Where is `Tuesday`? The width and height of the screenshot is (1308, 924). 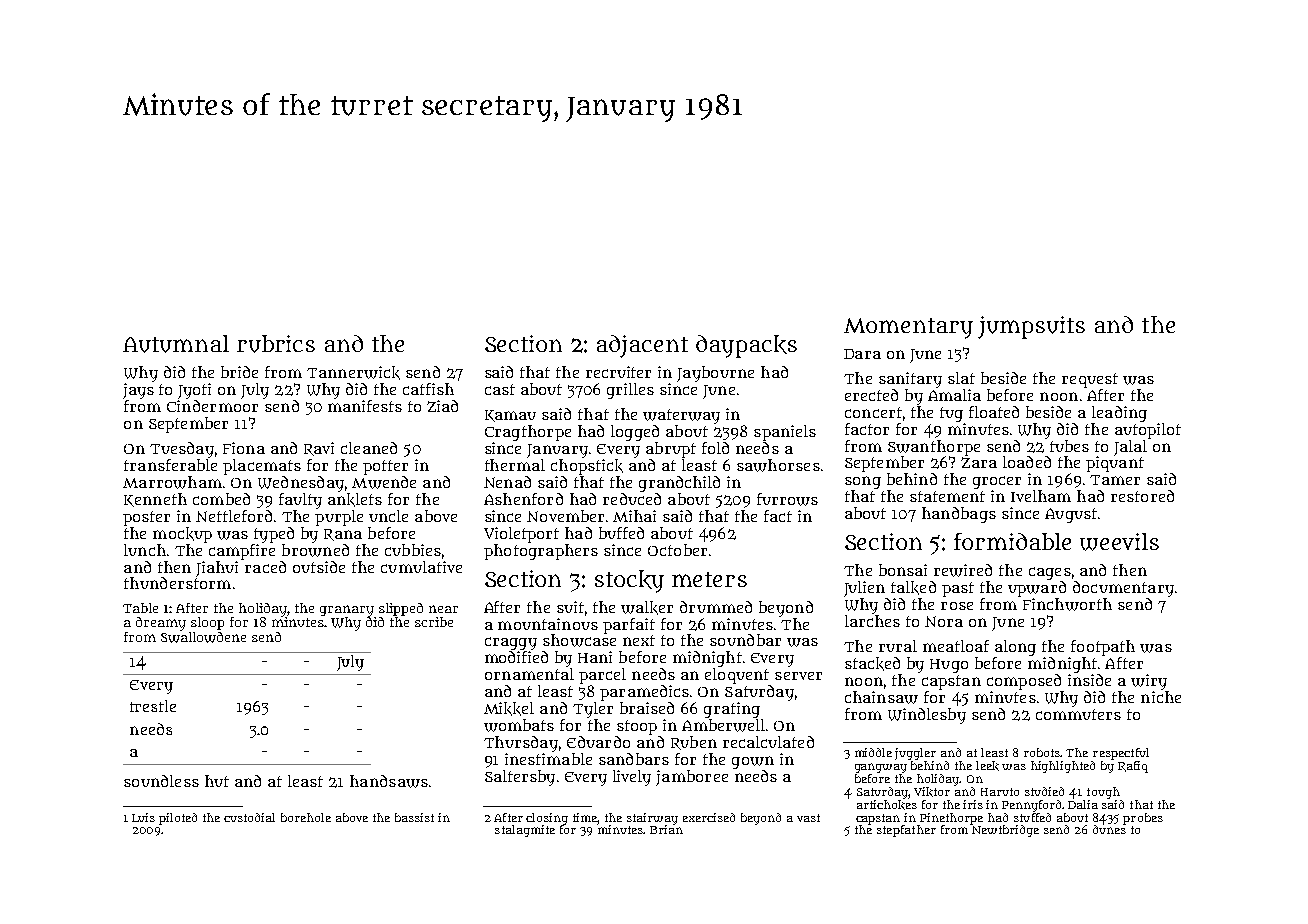
Tuesday is located at coordinates (182, 450).
